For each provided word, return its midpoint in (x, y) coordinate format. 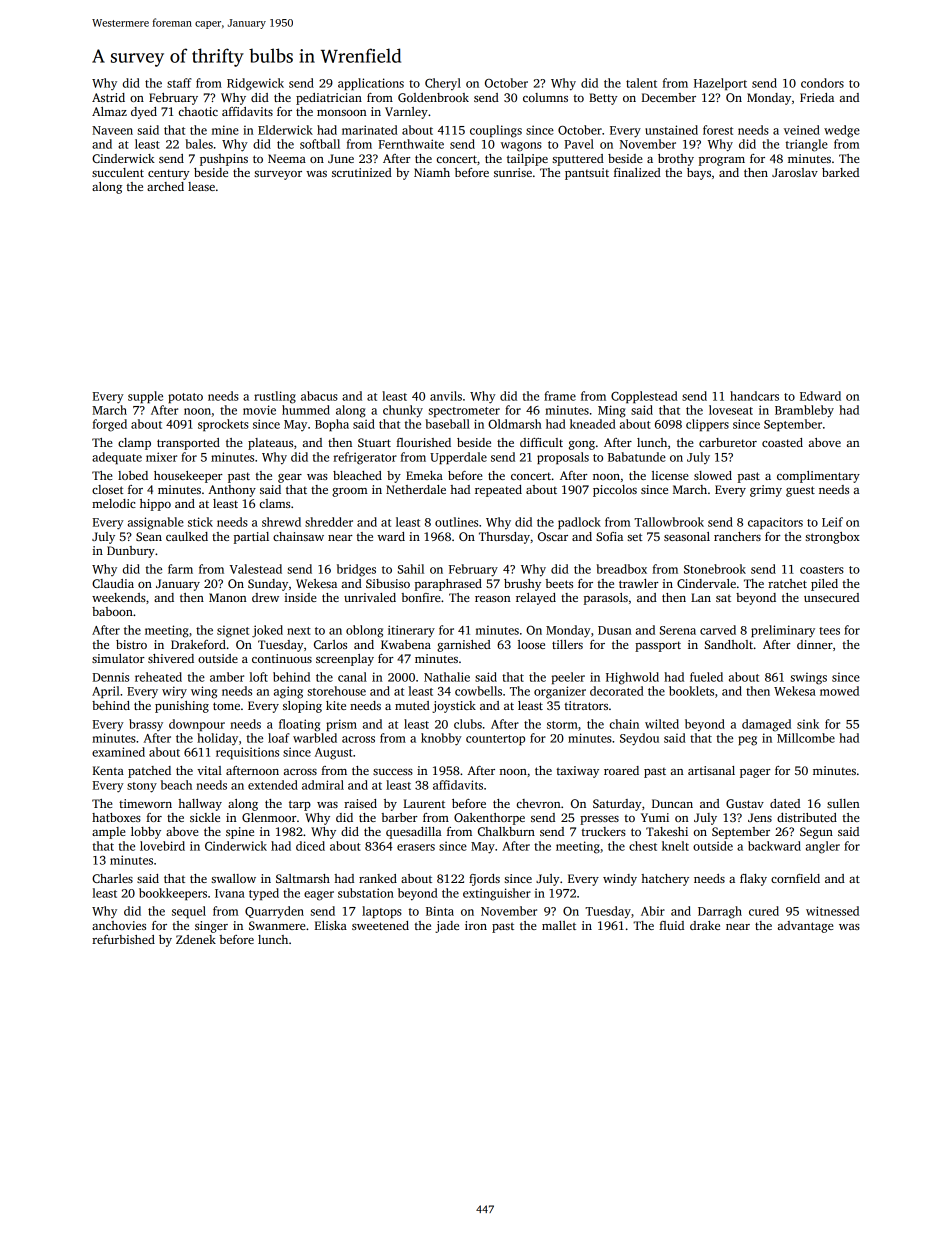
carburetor (728, 442)
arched (165, 186)
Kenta (108, 770)
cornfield (795, 878)
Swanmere (277, 925)
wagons (521, 147)
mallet (559, 925)
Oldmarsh (515, 424)
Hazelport (720, 84)
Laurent (424, 803)
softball (320, 144)
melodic (114, 503)
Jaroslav (795, 172)
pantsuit (587, 174)
